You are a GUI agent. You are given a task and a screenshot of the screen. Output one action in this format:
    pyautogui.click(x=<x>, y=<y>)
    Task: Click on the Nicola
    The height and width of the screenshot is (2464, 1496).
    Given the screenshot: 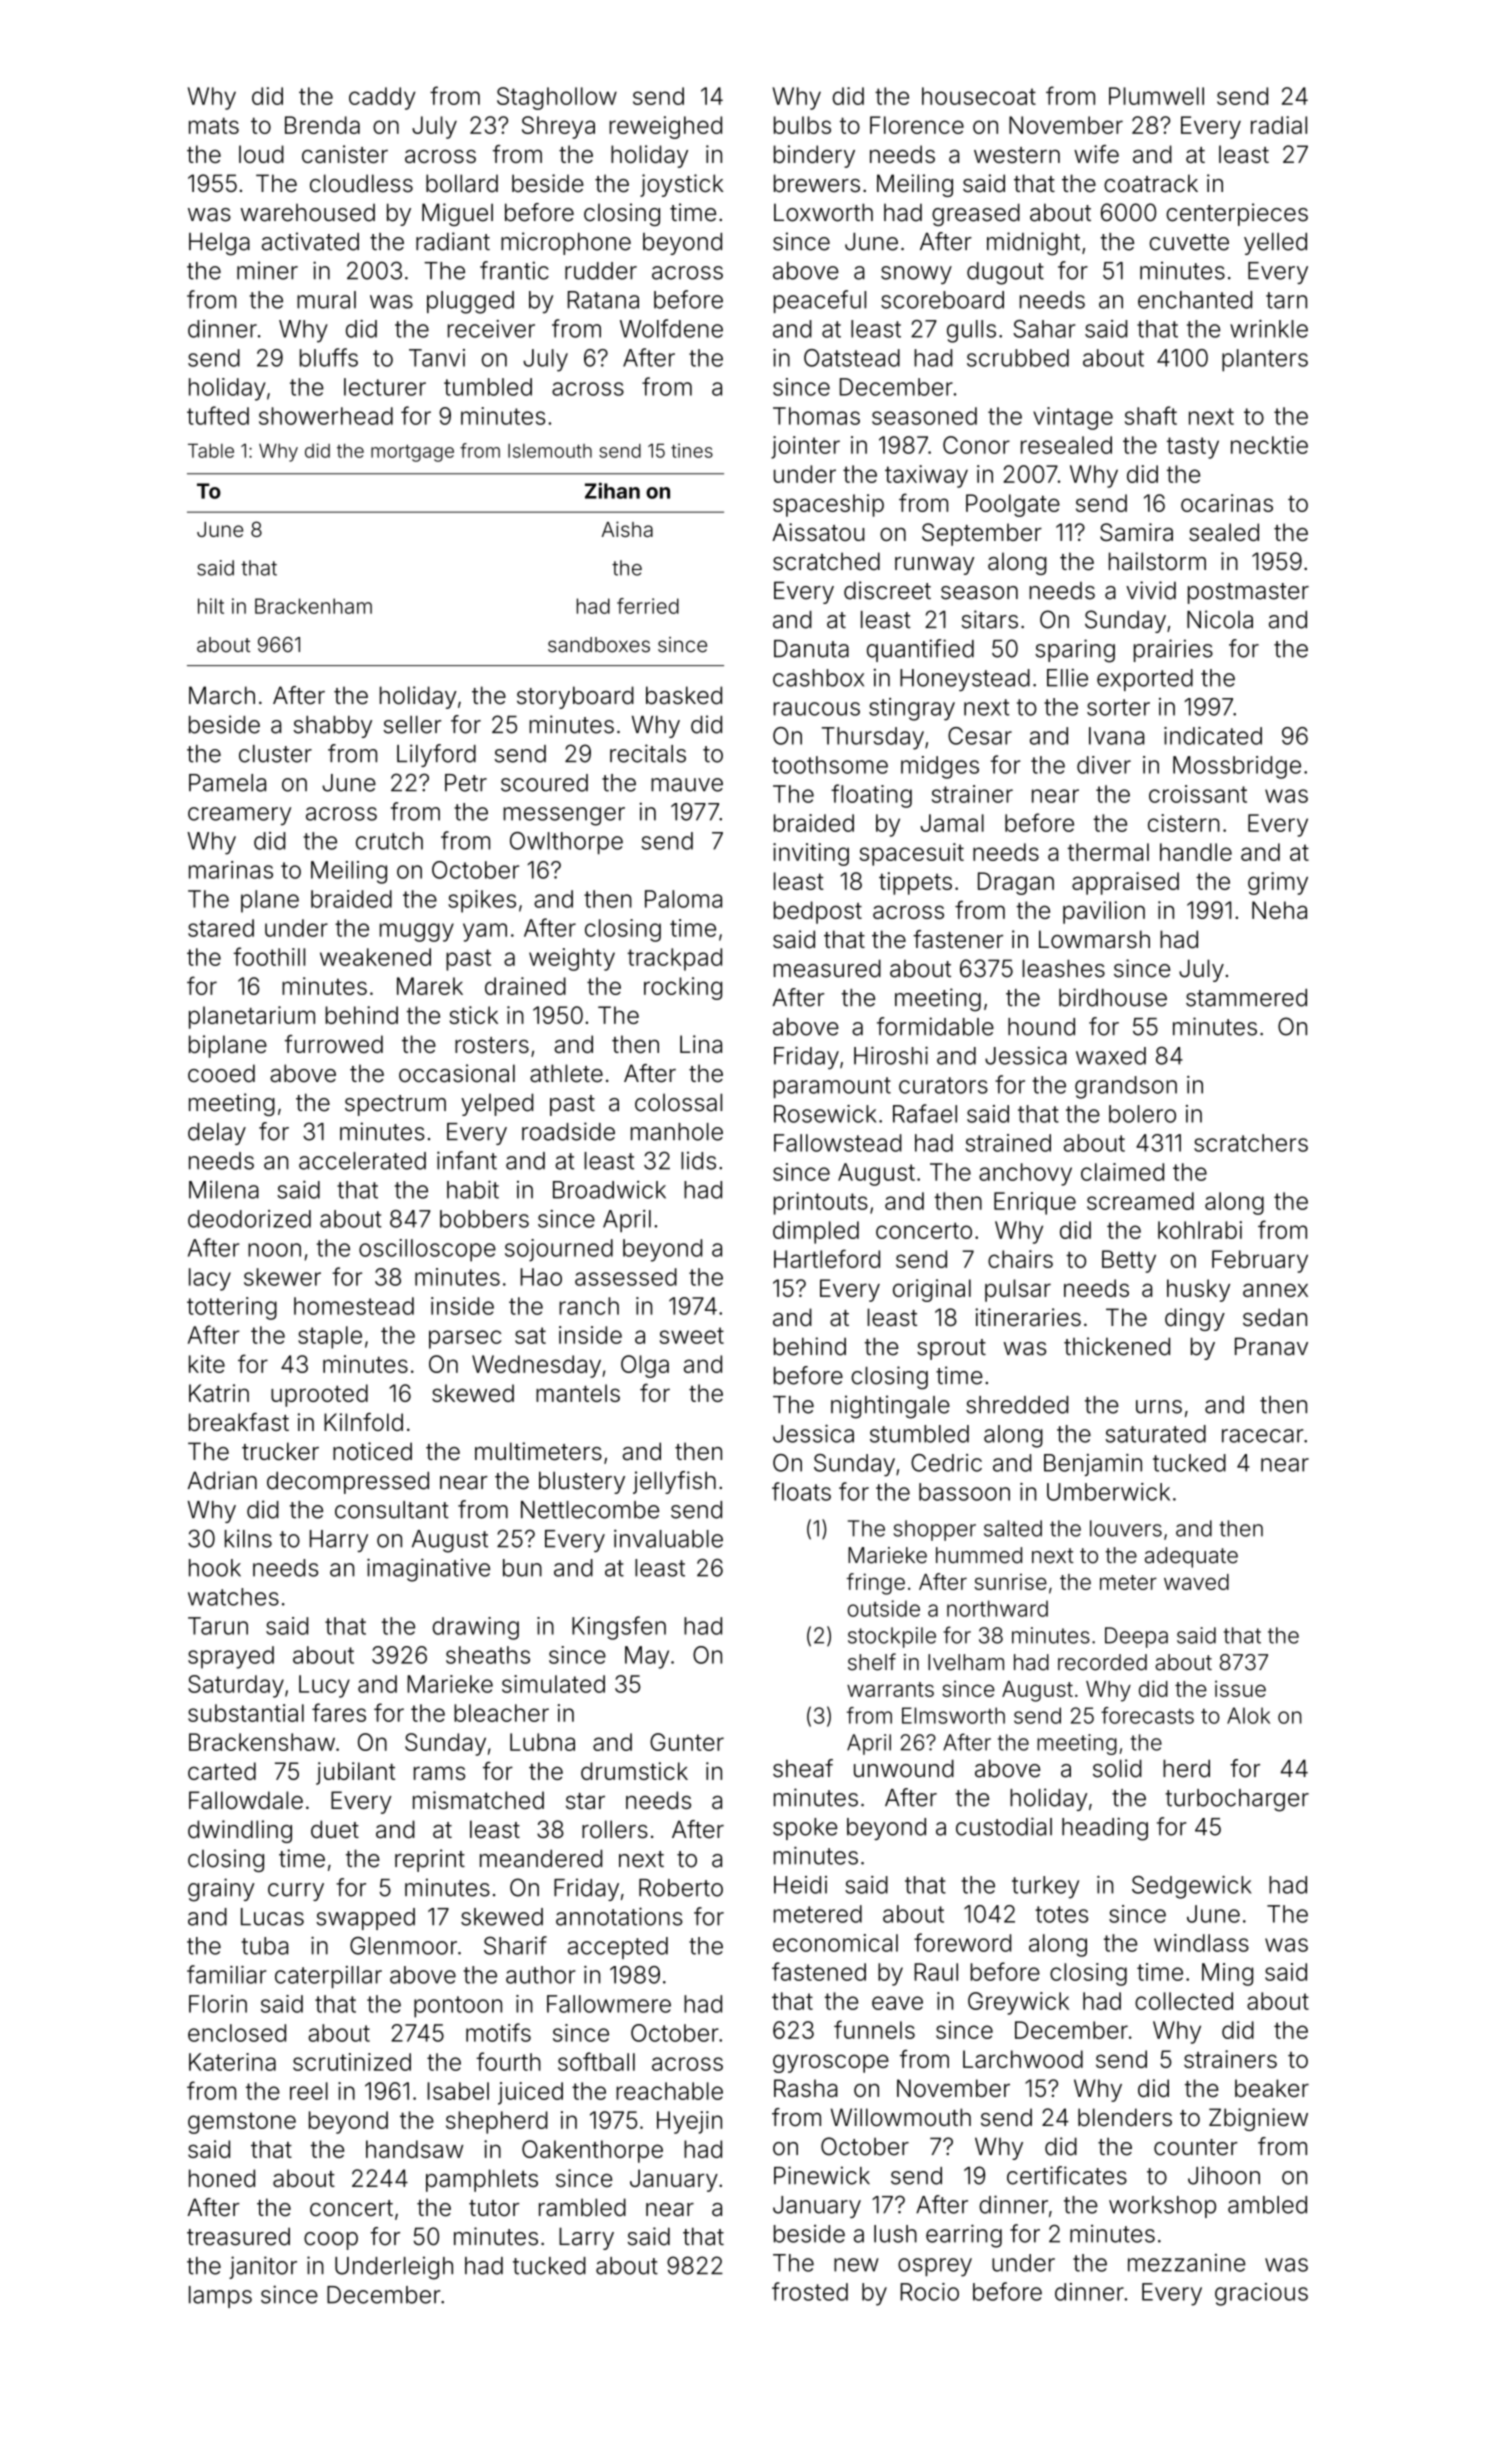 What is the action you would take?
    pyautogui.click(x=1220, y=619)
